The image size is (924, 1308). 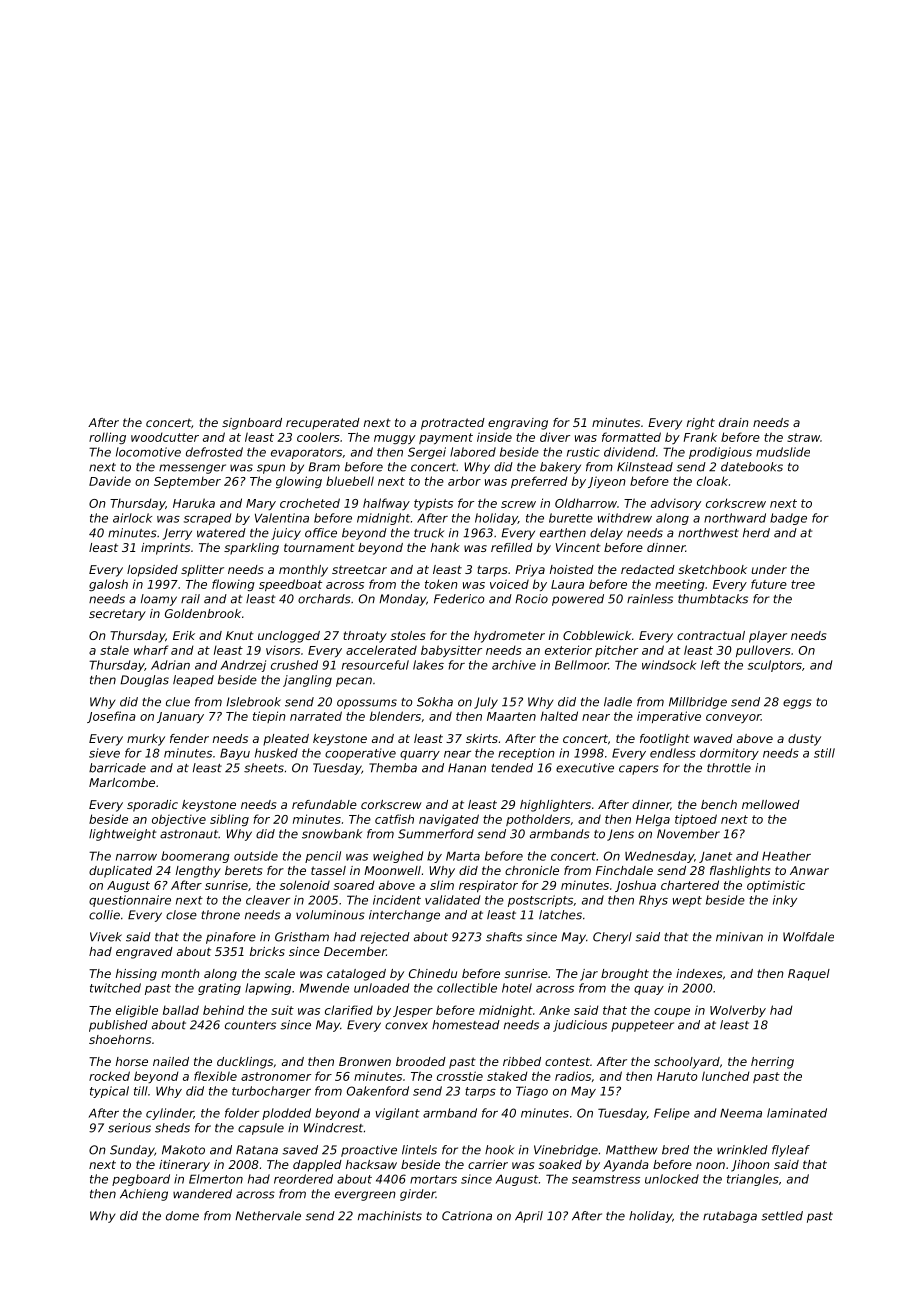 I want to click on juicy, so click(x=286, y=534).
